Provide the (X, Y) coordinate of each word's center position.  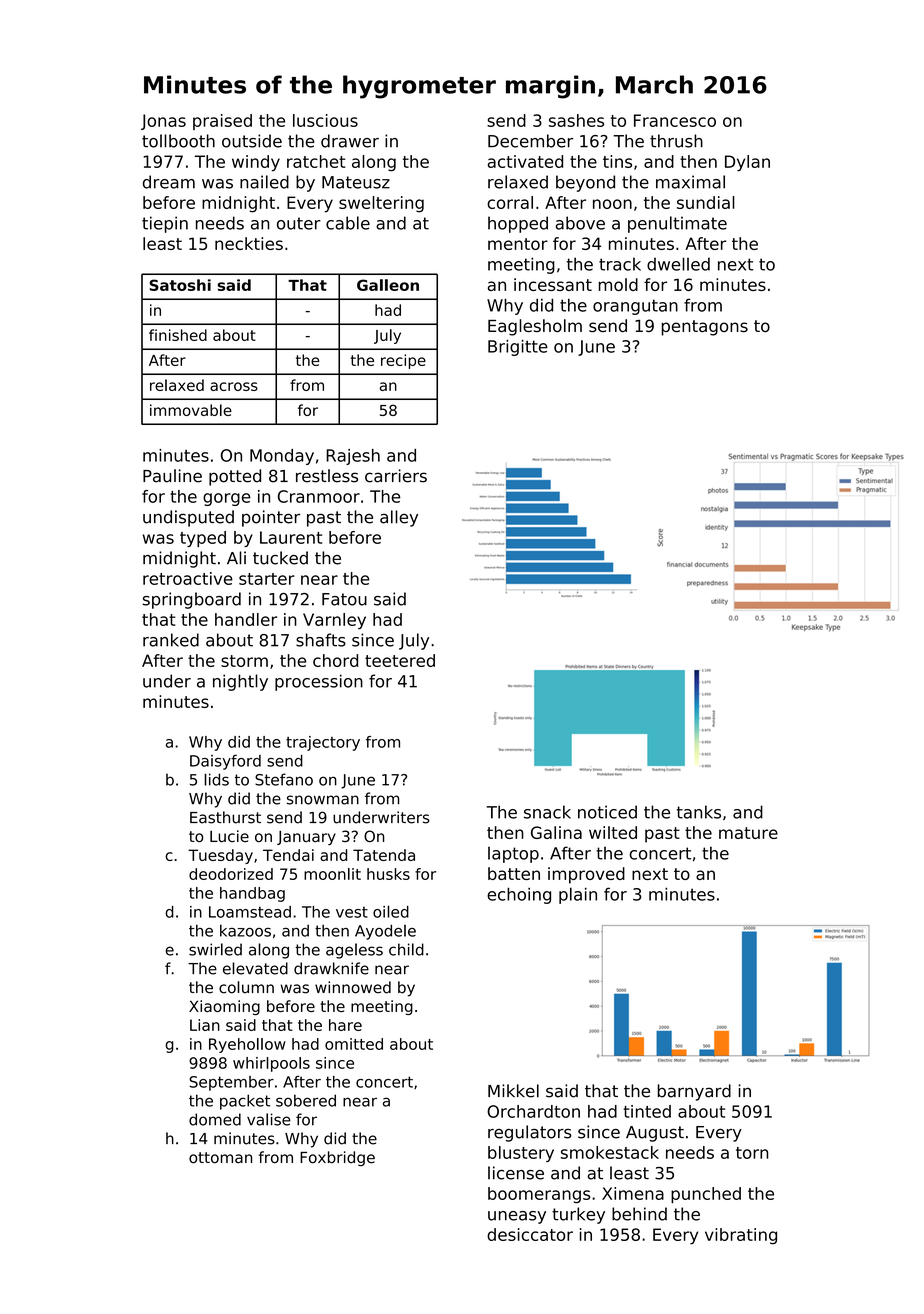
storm (244, 661)
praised (222, 122)
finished (178, 335)
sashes (576, 120)
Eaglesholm (535, 327)
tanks (699, 812)
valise (269, 1119)
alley (399, 518)
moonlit (332, 874)
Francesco (675, 120)
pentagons (705, 328)
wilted (613, 832)
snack (547, 812)
